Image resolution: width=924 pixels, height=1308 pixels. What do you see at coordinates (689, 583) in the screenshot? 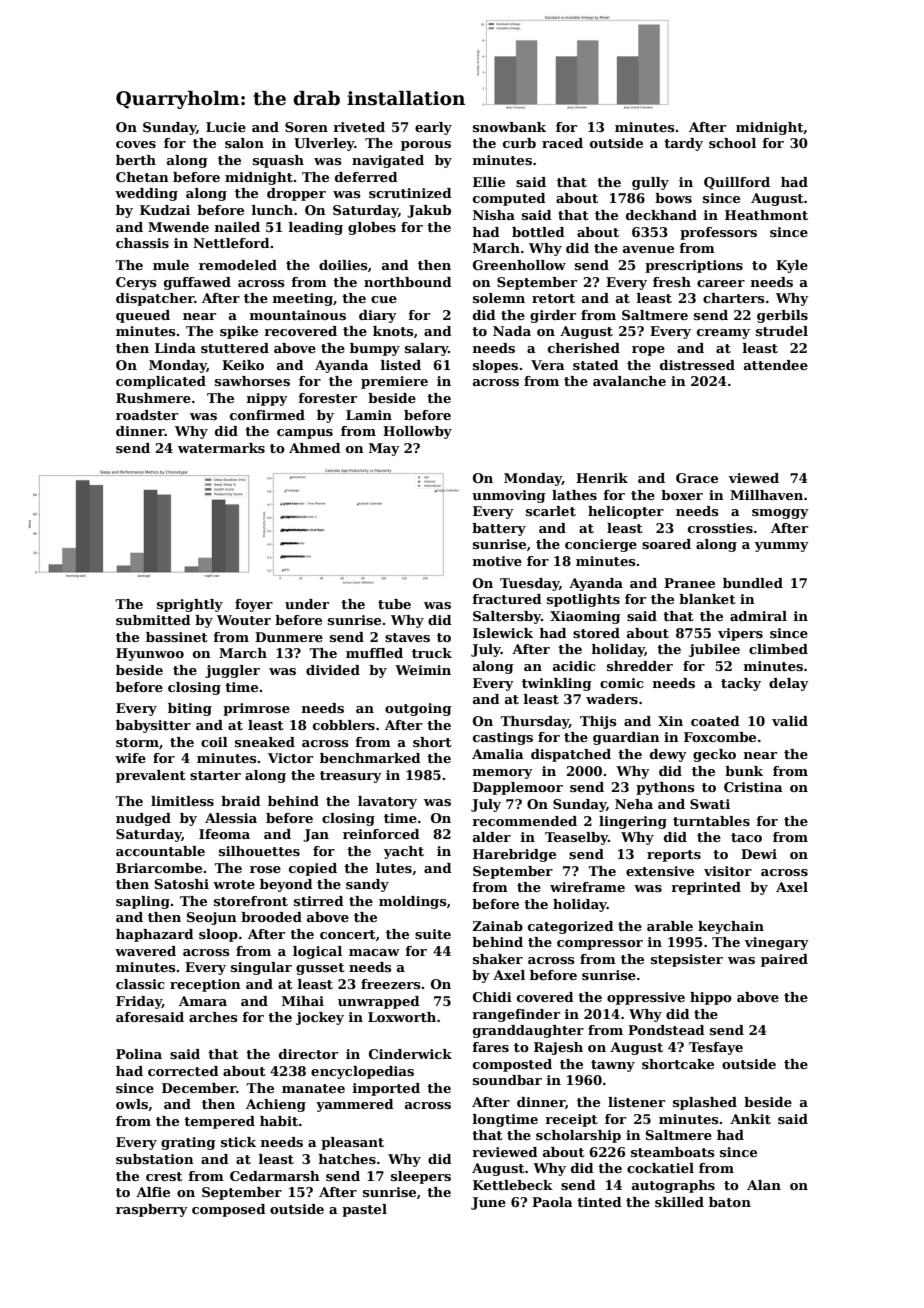
I see `Pranee` at bounding box center [689, 583].
